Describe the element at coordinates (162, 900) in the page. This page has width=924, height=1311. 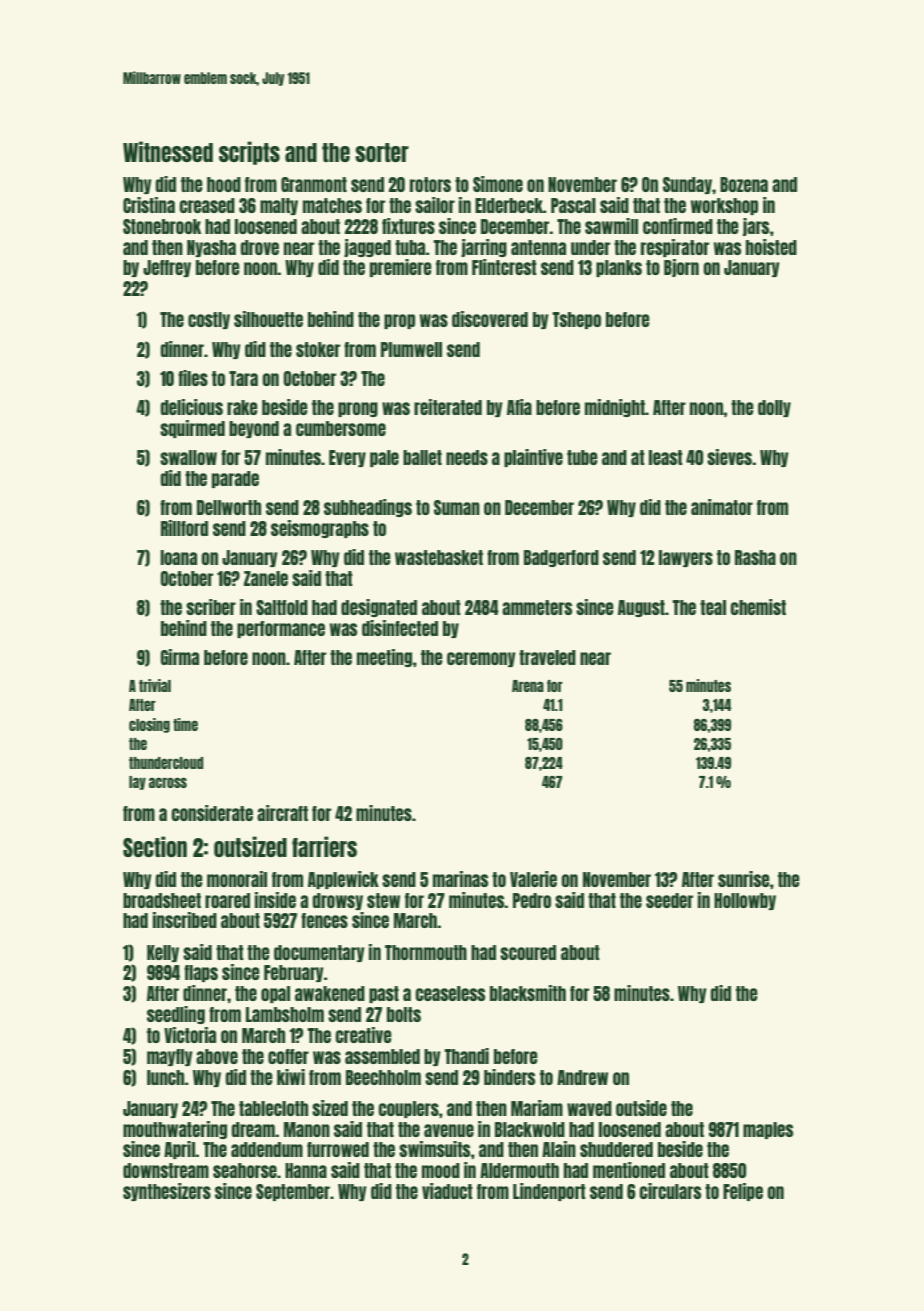
I see `broadsheet` at that location.
